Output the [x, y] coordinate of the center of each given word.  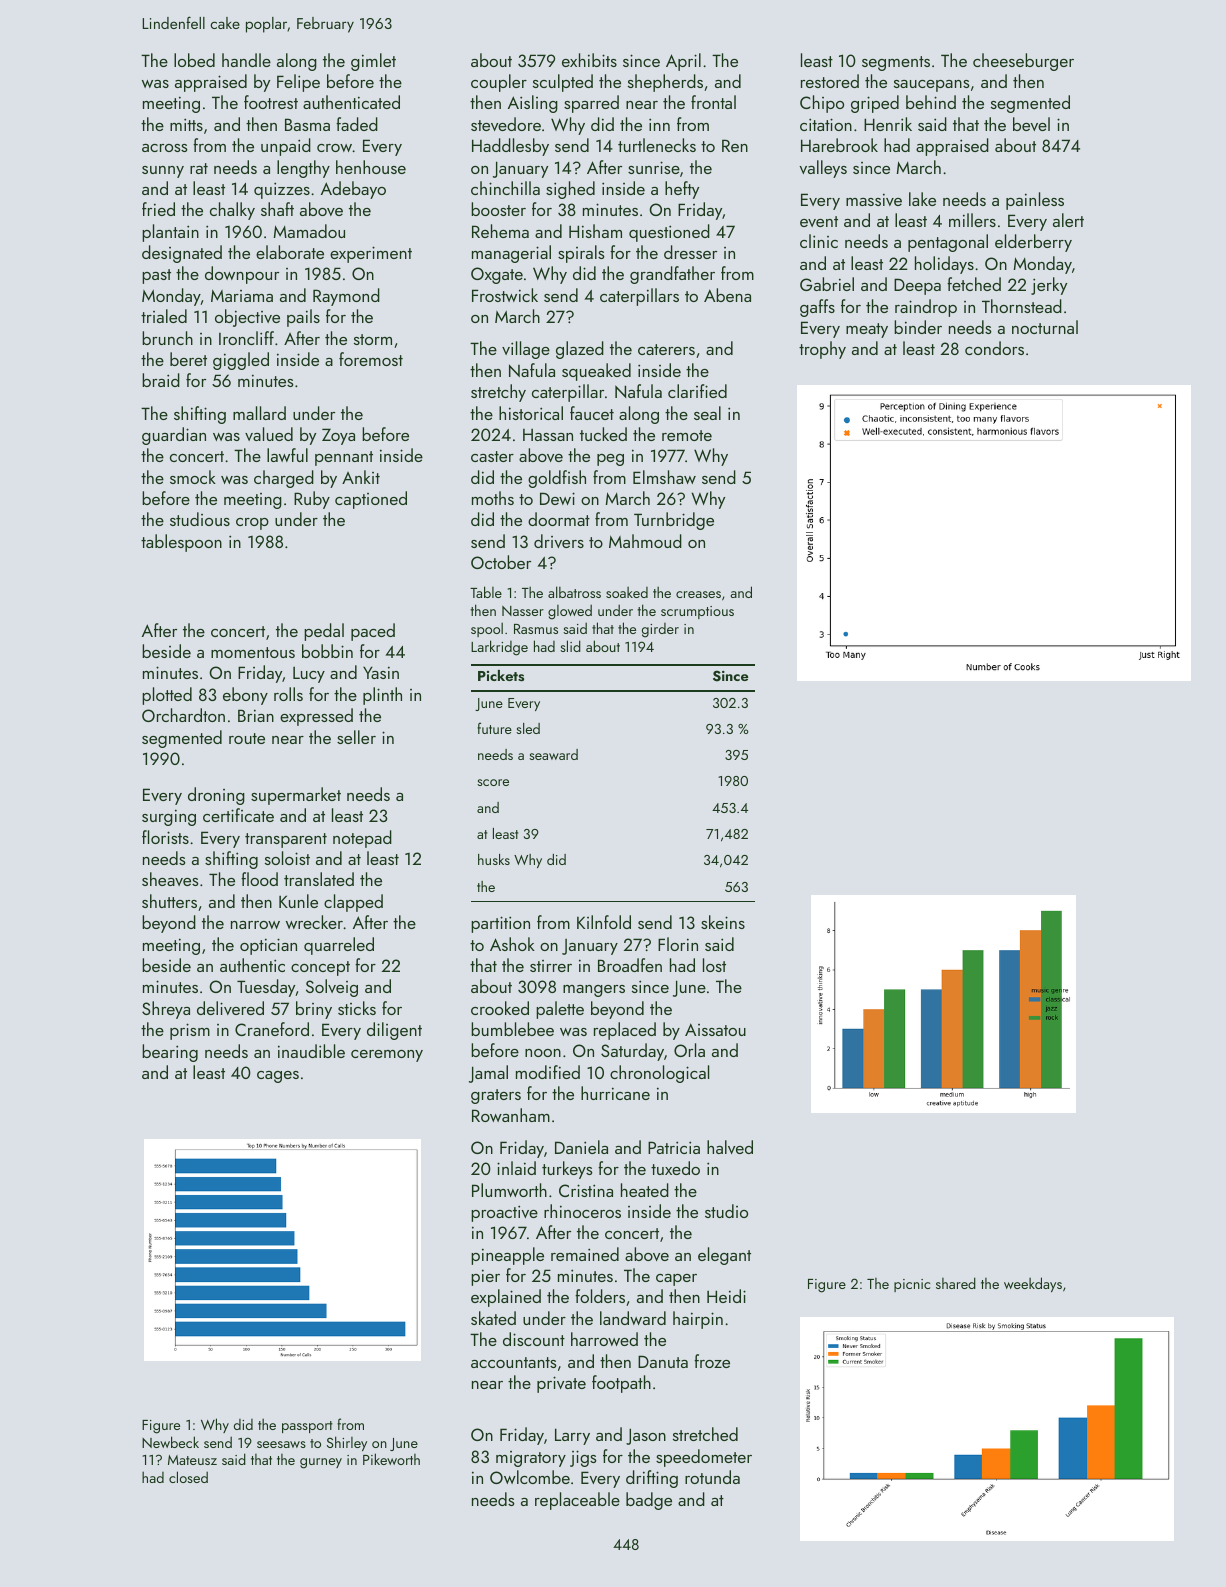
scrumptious [697, 612]
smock [193, 477]
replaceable [577, 1501]
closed [188, 1477]
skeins [723, 922]
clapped [353, 903]
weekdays [1033, 1284]
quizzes [282, 190]
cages [278, 1077]
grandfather [672, 275]
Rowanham [511, 1115]
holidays [944, 265]
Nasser [523, 611]
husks [494, 859]
